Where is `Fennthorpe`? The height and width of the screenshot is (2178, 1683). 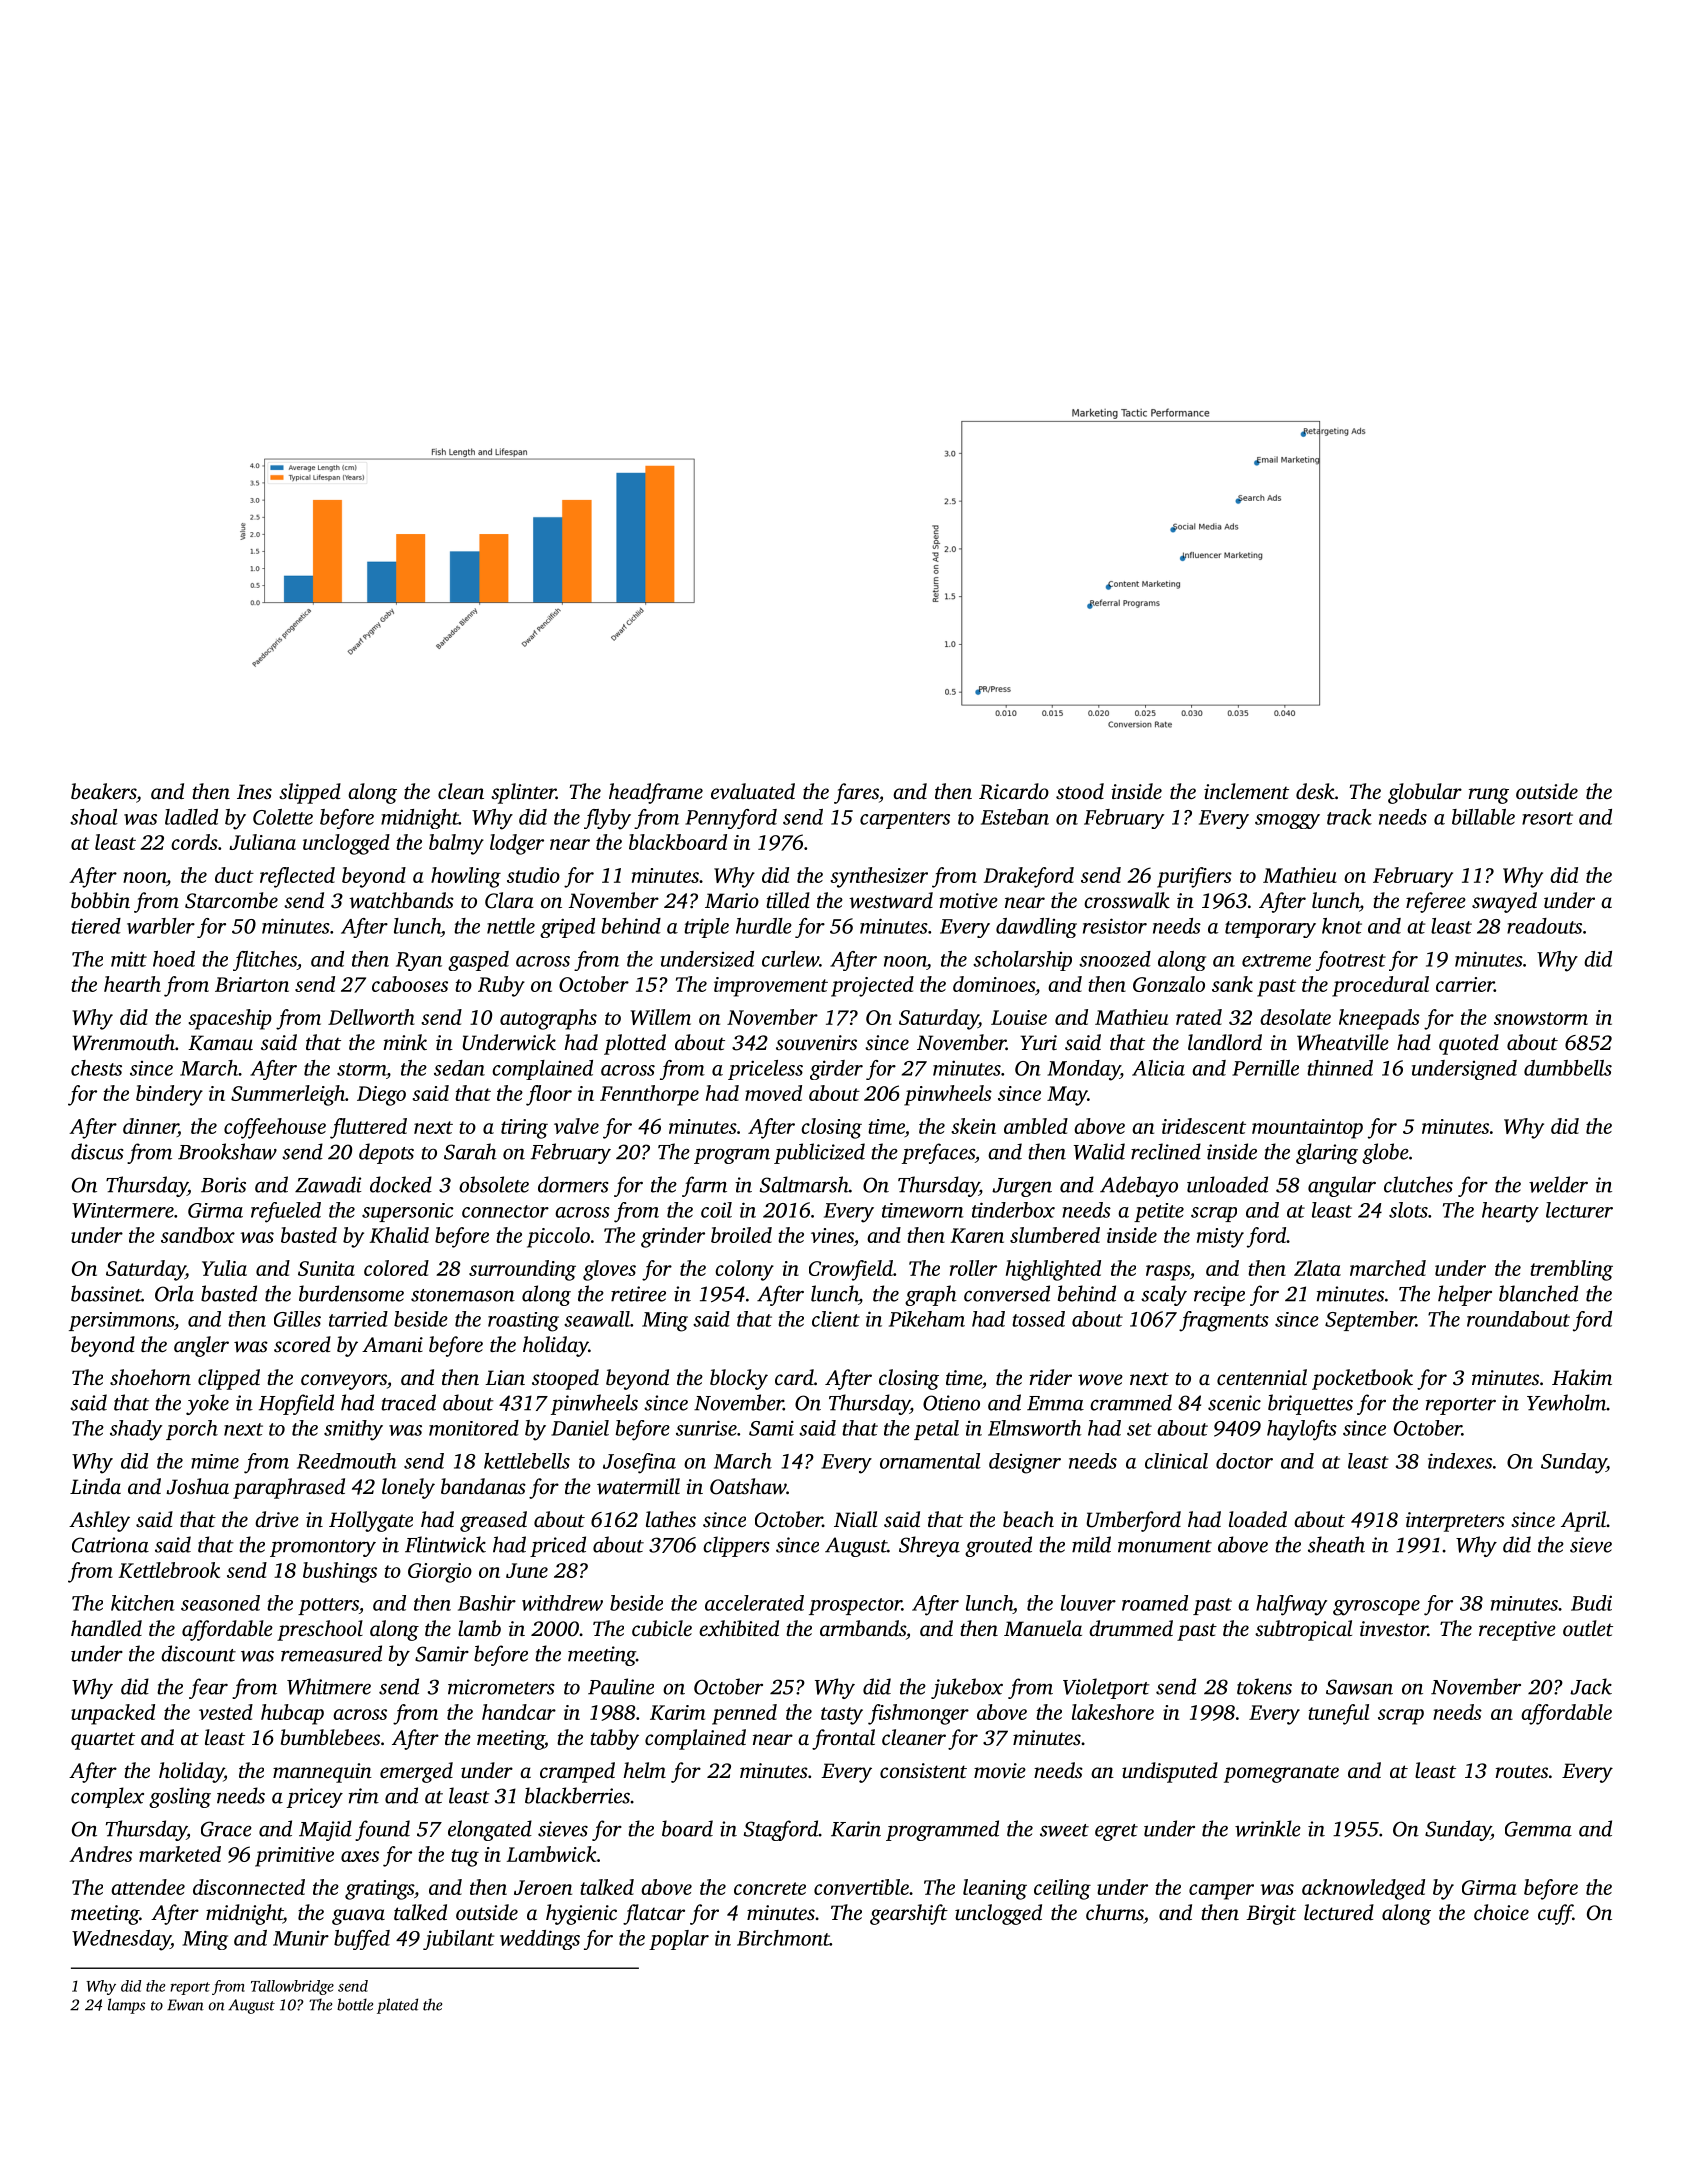
Fennthorpe is located at coordinates (649, 1095).
